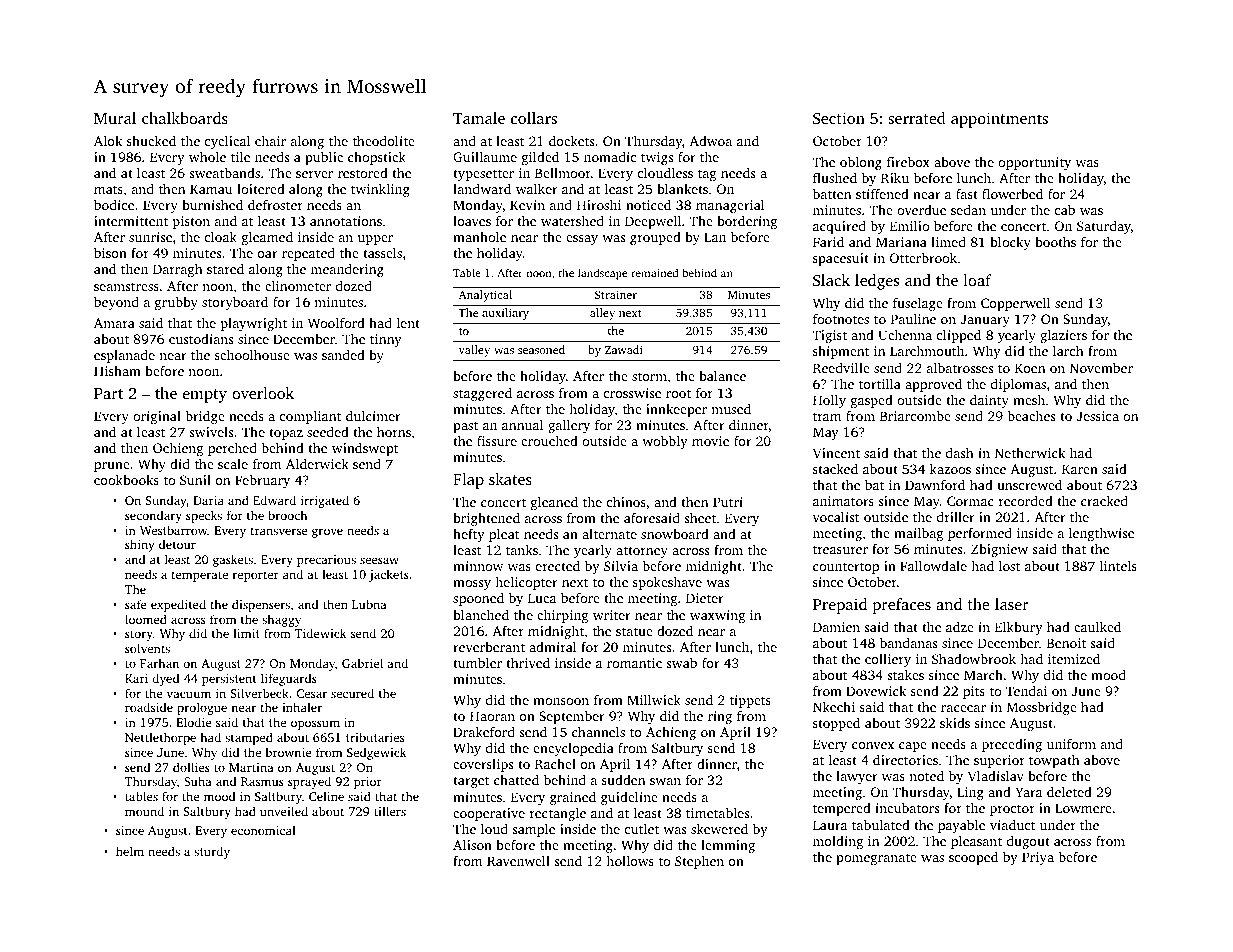 Image resolution: width=1233 pixels, height=952 pixels. What do you see at coordinates (634, 663) in the image?
I see `romantic` at bounding box center [634, 663].
